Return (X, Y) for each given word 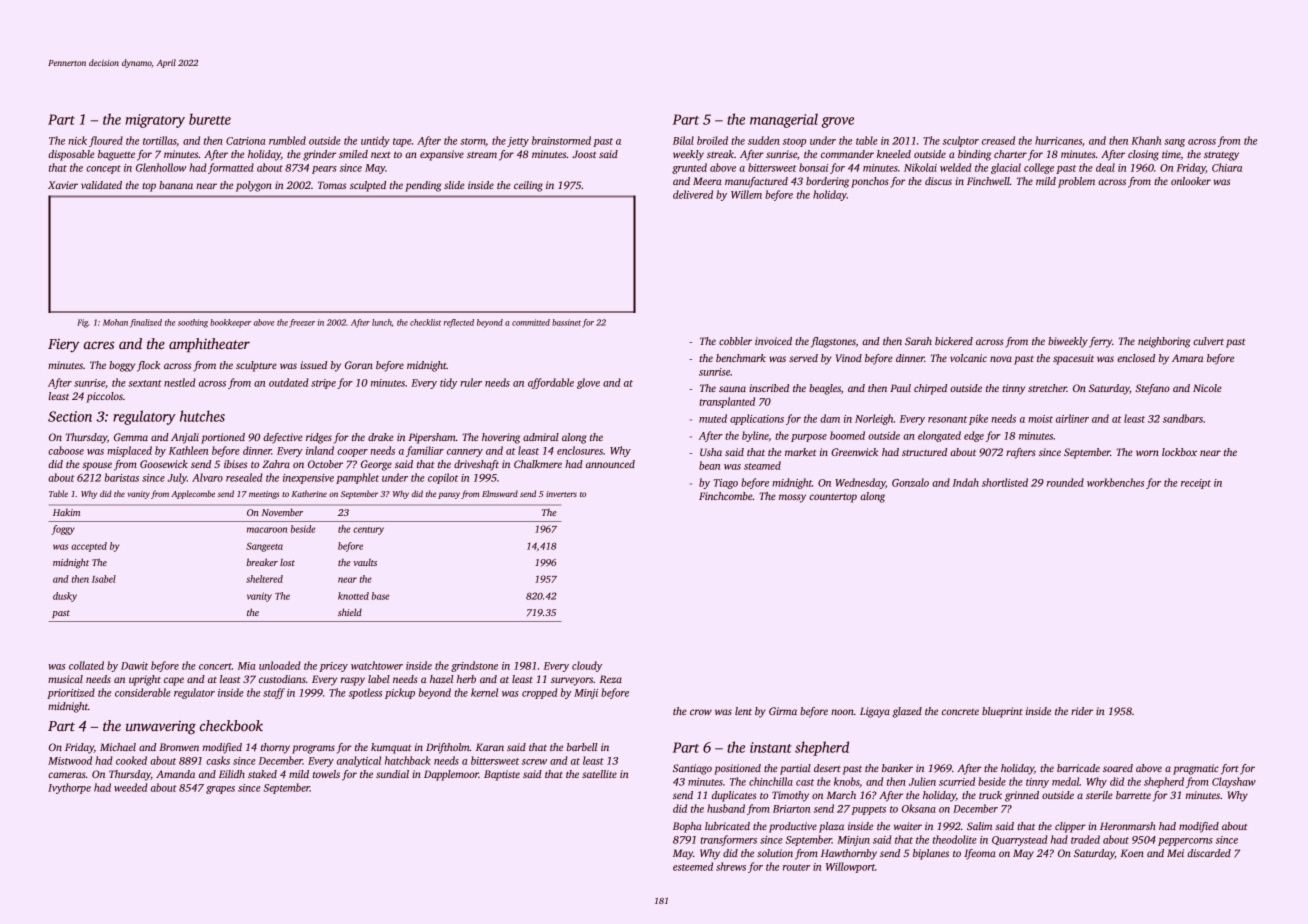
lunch (382, 322)
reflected (459, 323)
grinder (319, 155)
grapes (220, 790)
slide (454, 185)
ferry (1100, 342)
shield (350, 612)
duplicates (734, 796)
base (381, 596)
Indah (966, 482)
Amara (1187, 358)
